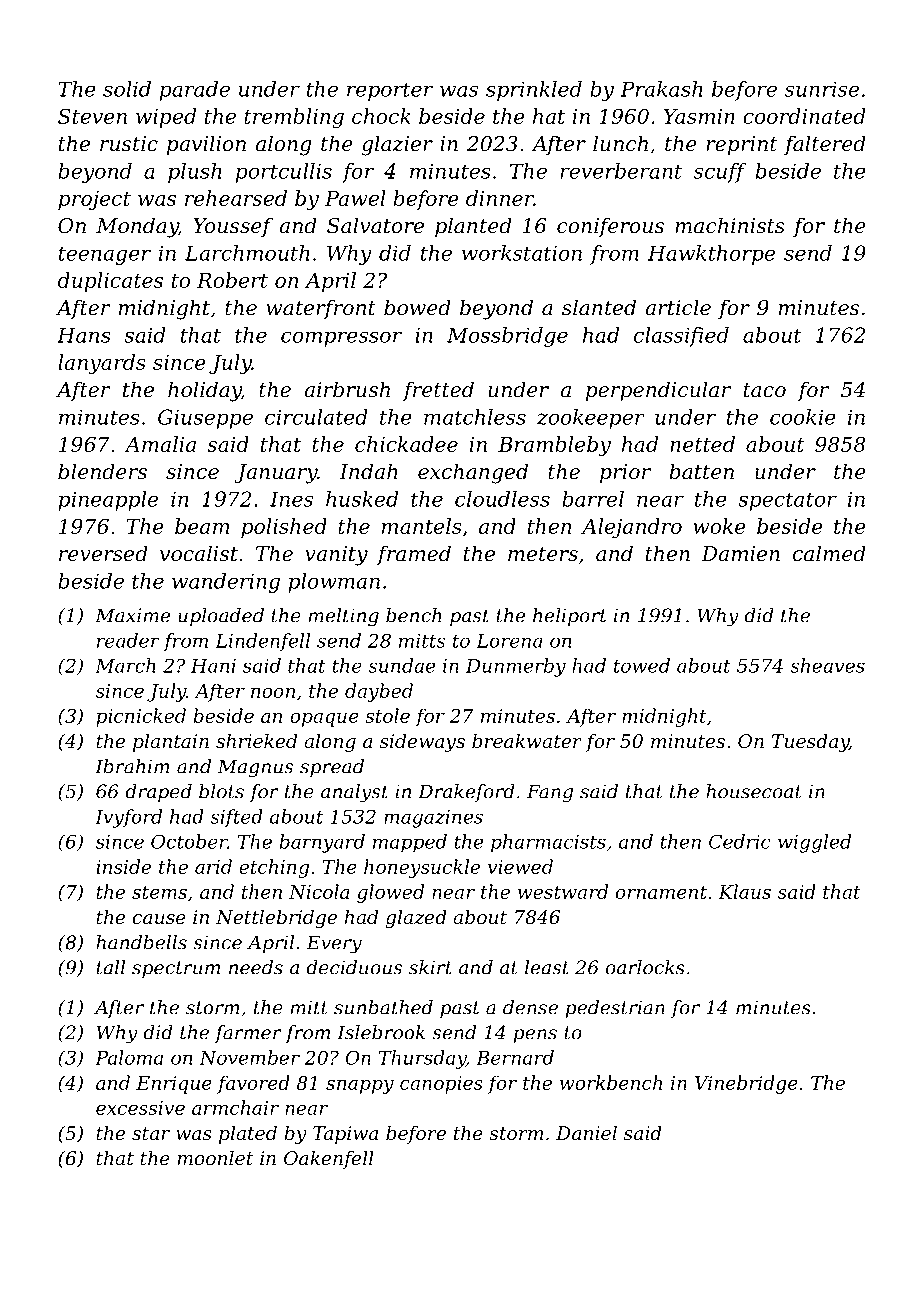 The width and height of the screenshot is (924, 1314). What do you see at coordinates (678, 307) in the screenshot?
I see `article` at bounding box center [678, 307].
